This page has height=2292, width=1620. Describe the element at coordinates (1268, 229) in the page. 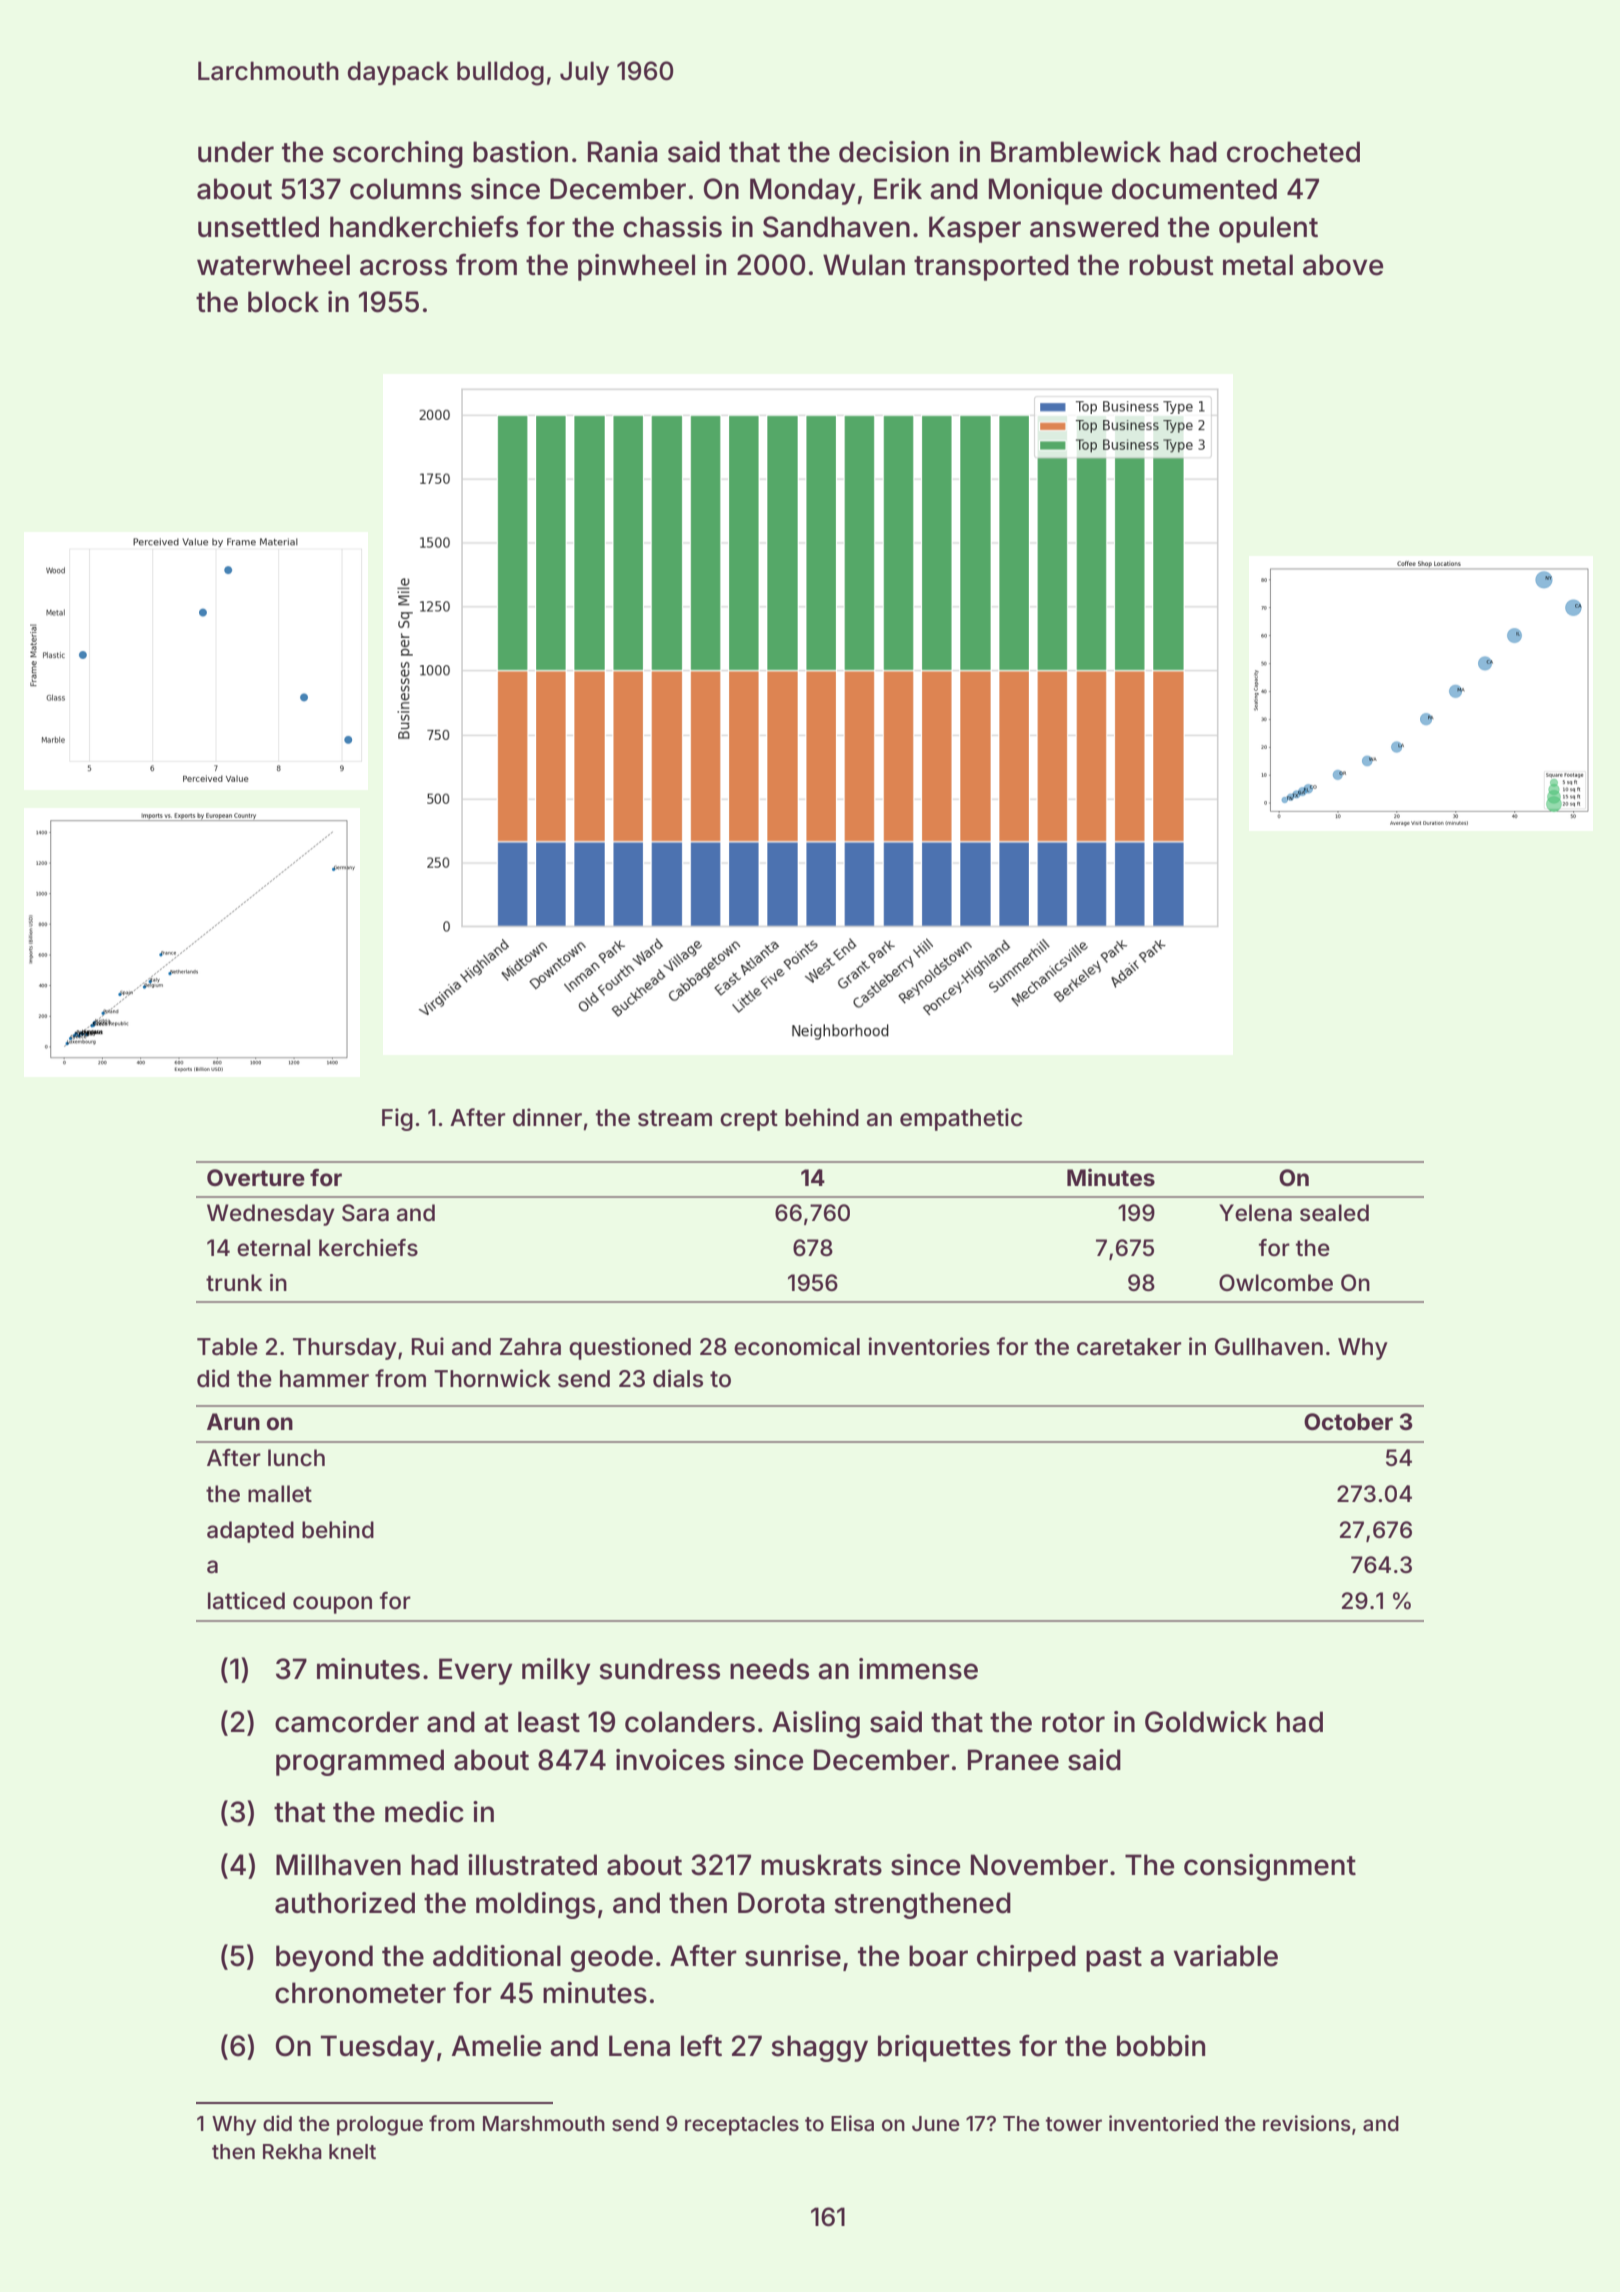

I see `opulent` at that location.
